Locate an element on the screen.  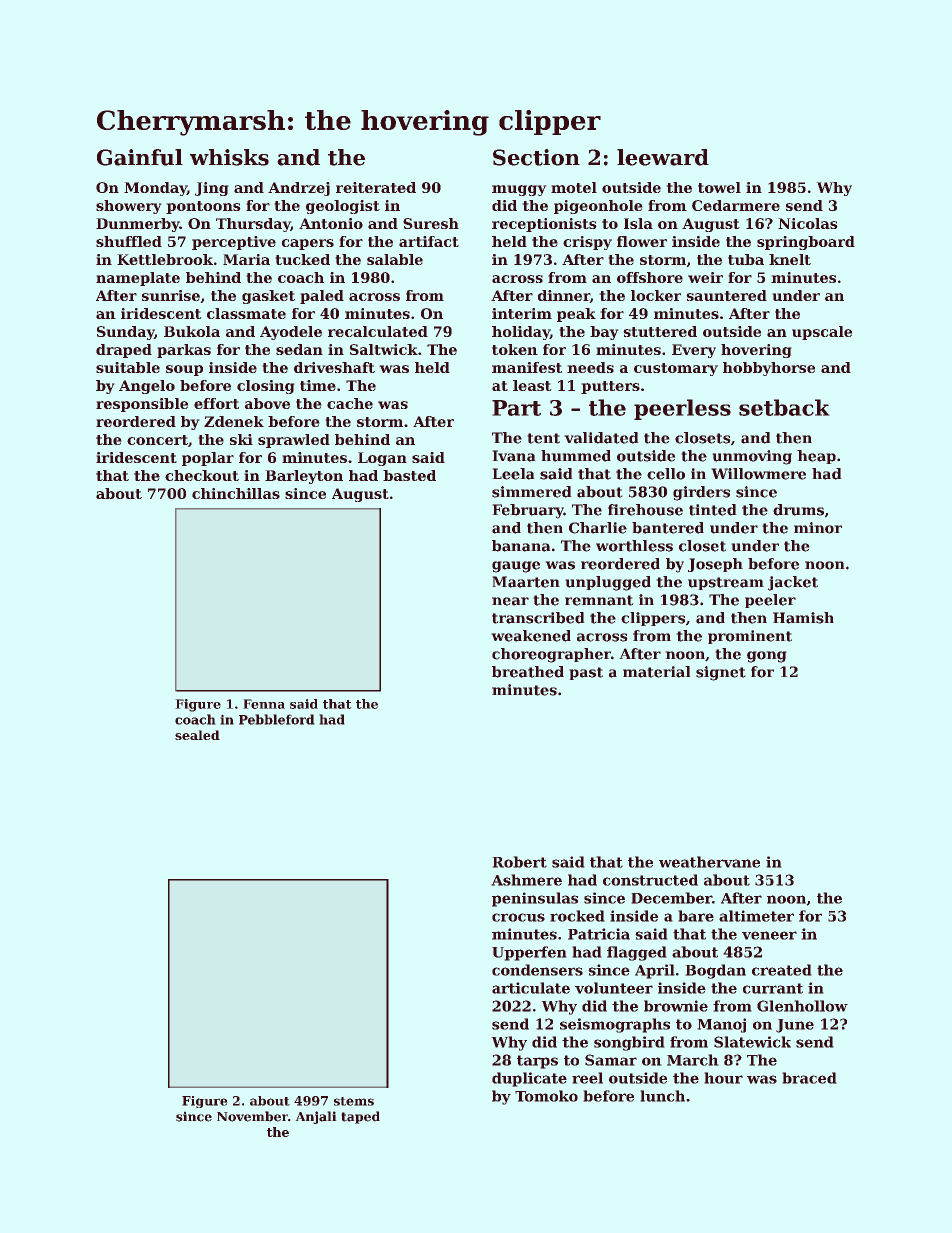
prominent is located at coordinates (750, 637).
